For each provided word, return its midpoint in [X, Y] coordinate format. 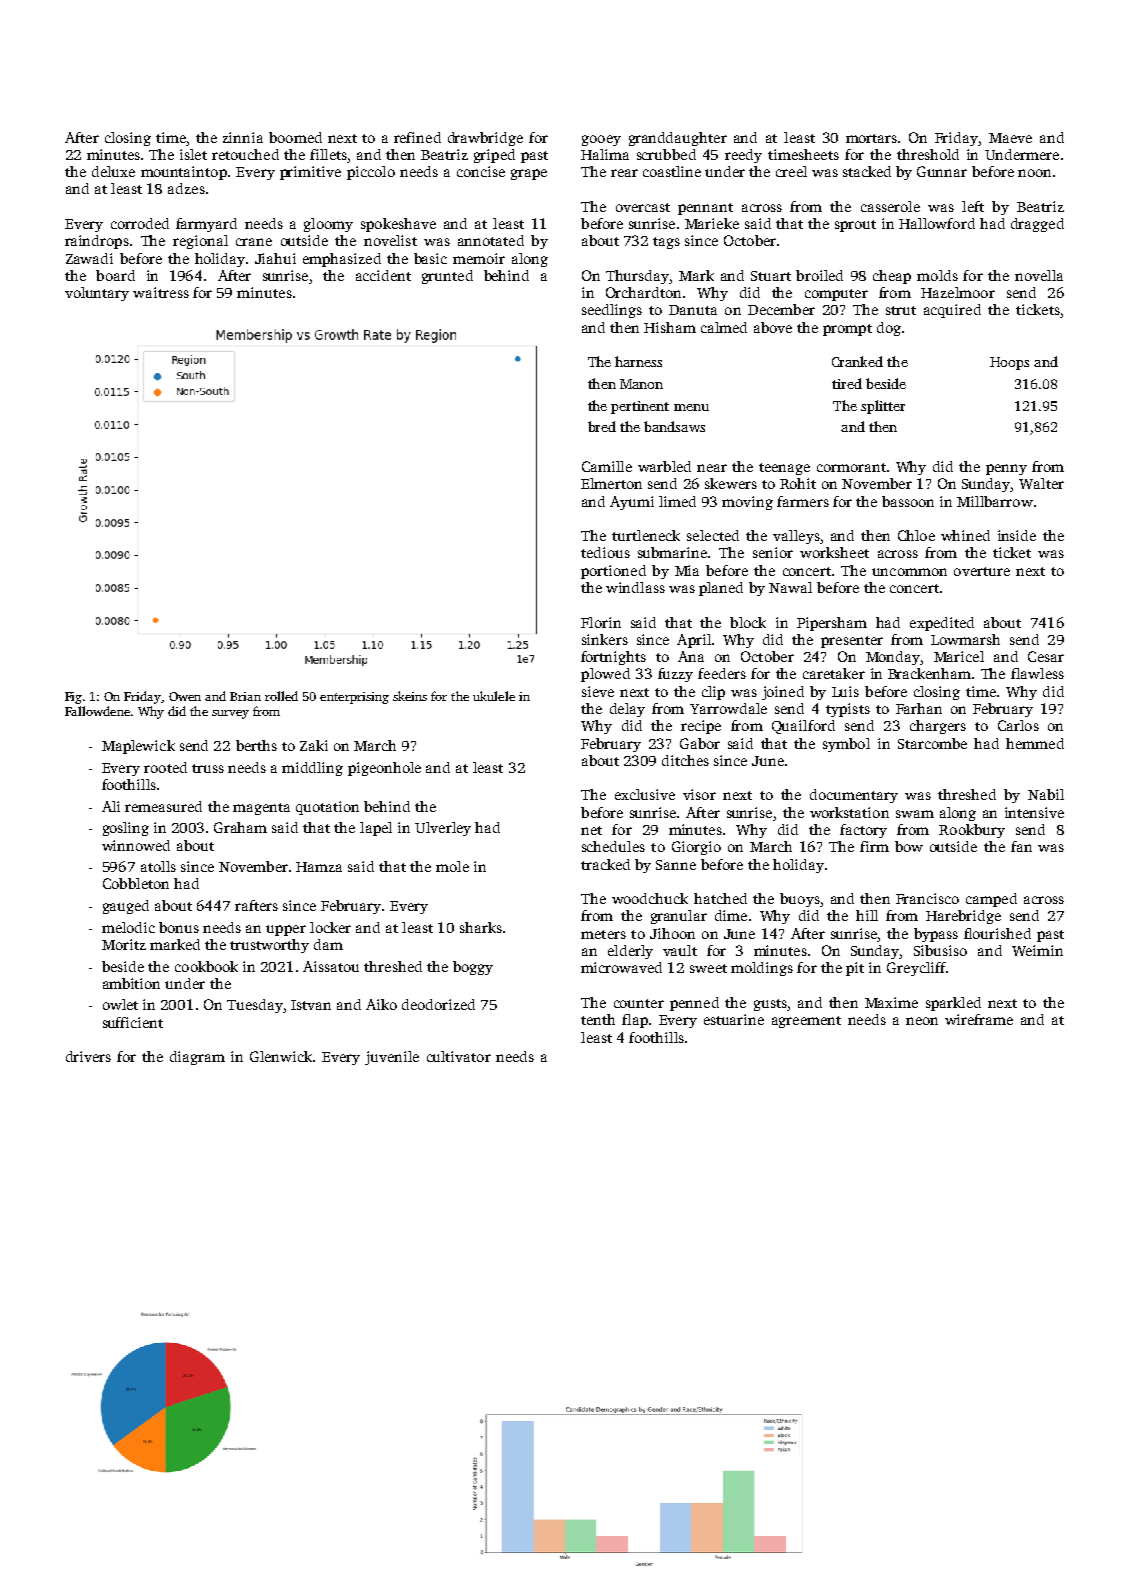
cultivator [459, 1056]
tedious [605, 552]
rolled [281, 696]
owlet [120, 1004]
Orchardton [643, 292]
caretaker [834, 673]
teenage [784, 469]
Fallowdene [97, 711]
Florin [601, 622]
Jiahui [275, 258]
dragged [1037, 225]
